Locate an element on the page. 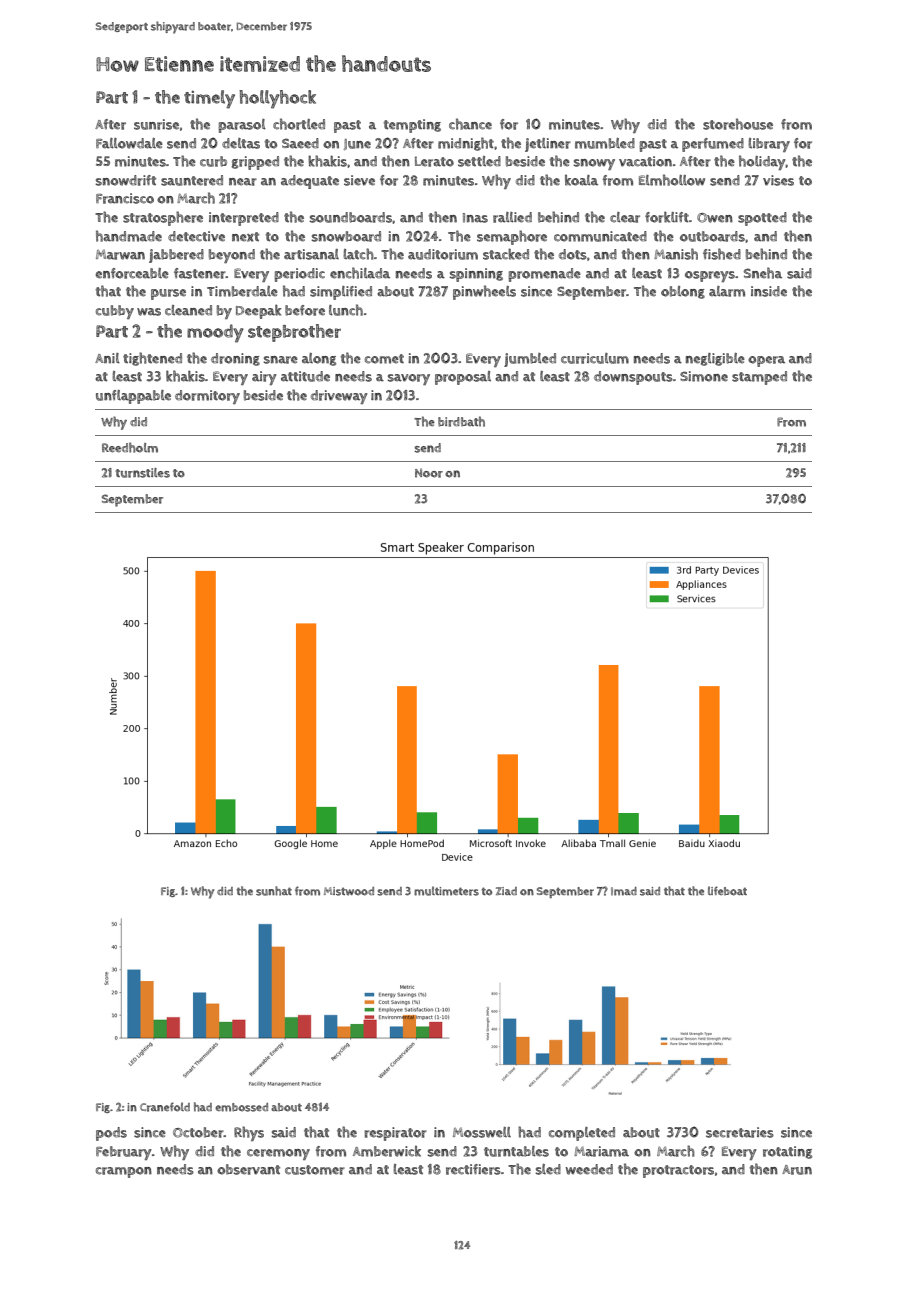 This image has width=908, height=1316. Ziad is located at coordinates (506, 891).
